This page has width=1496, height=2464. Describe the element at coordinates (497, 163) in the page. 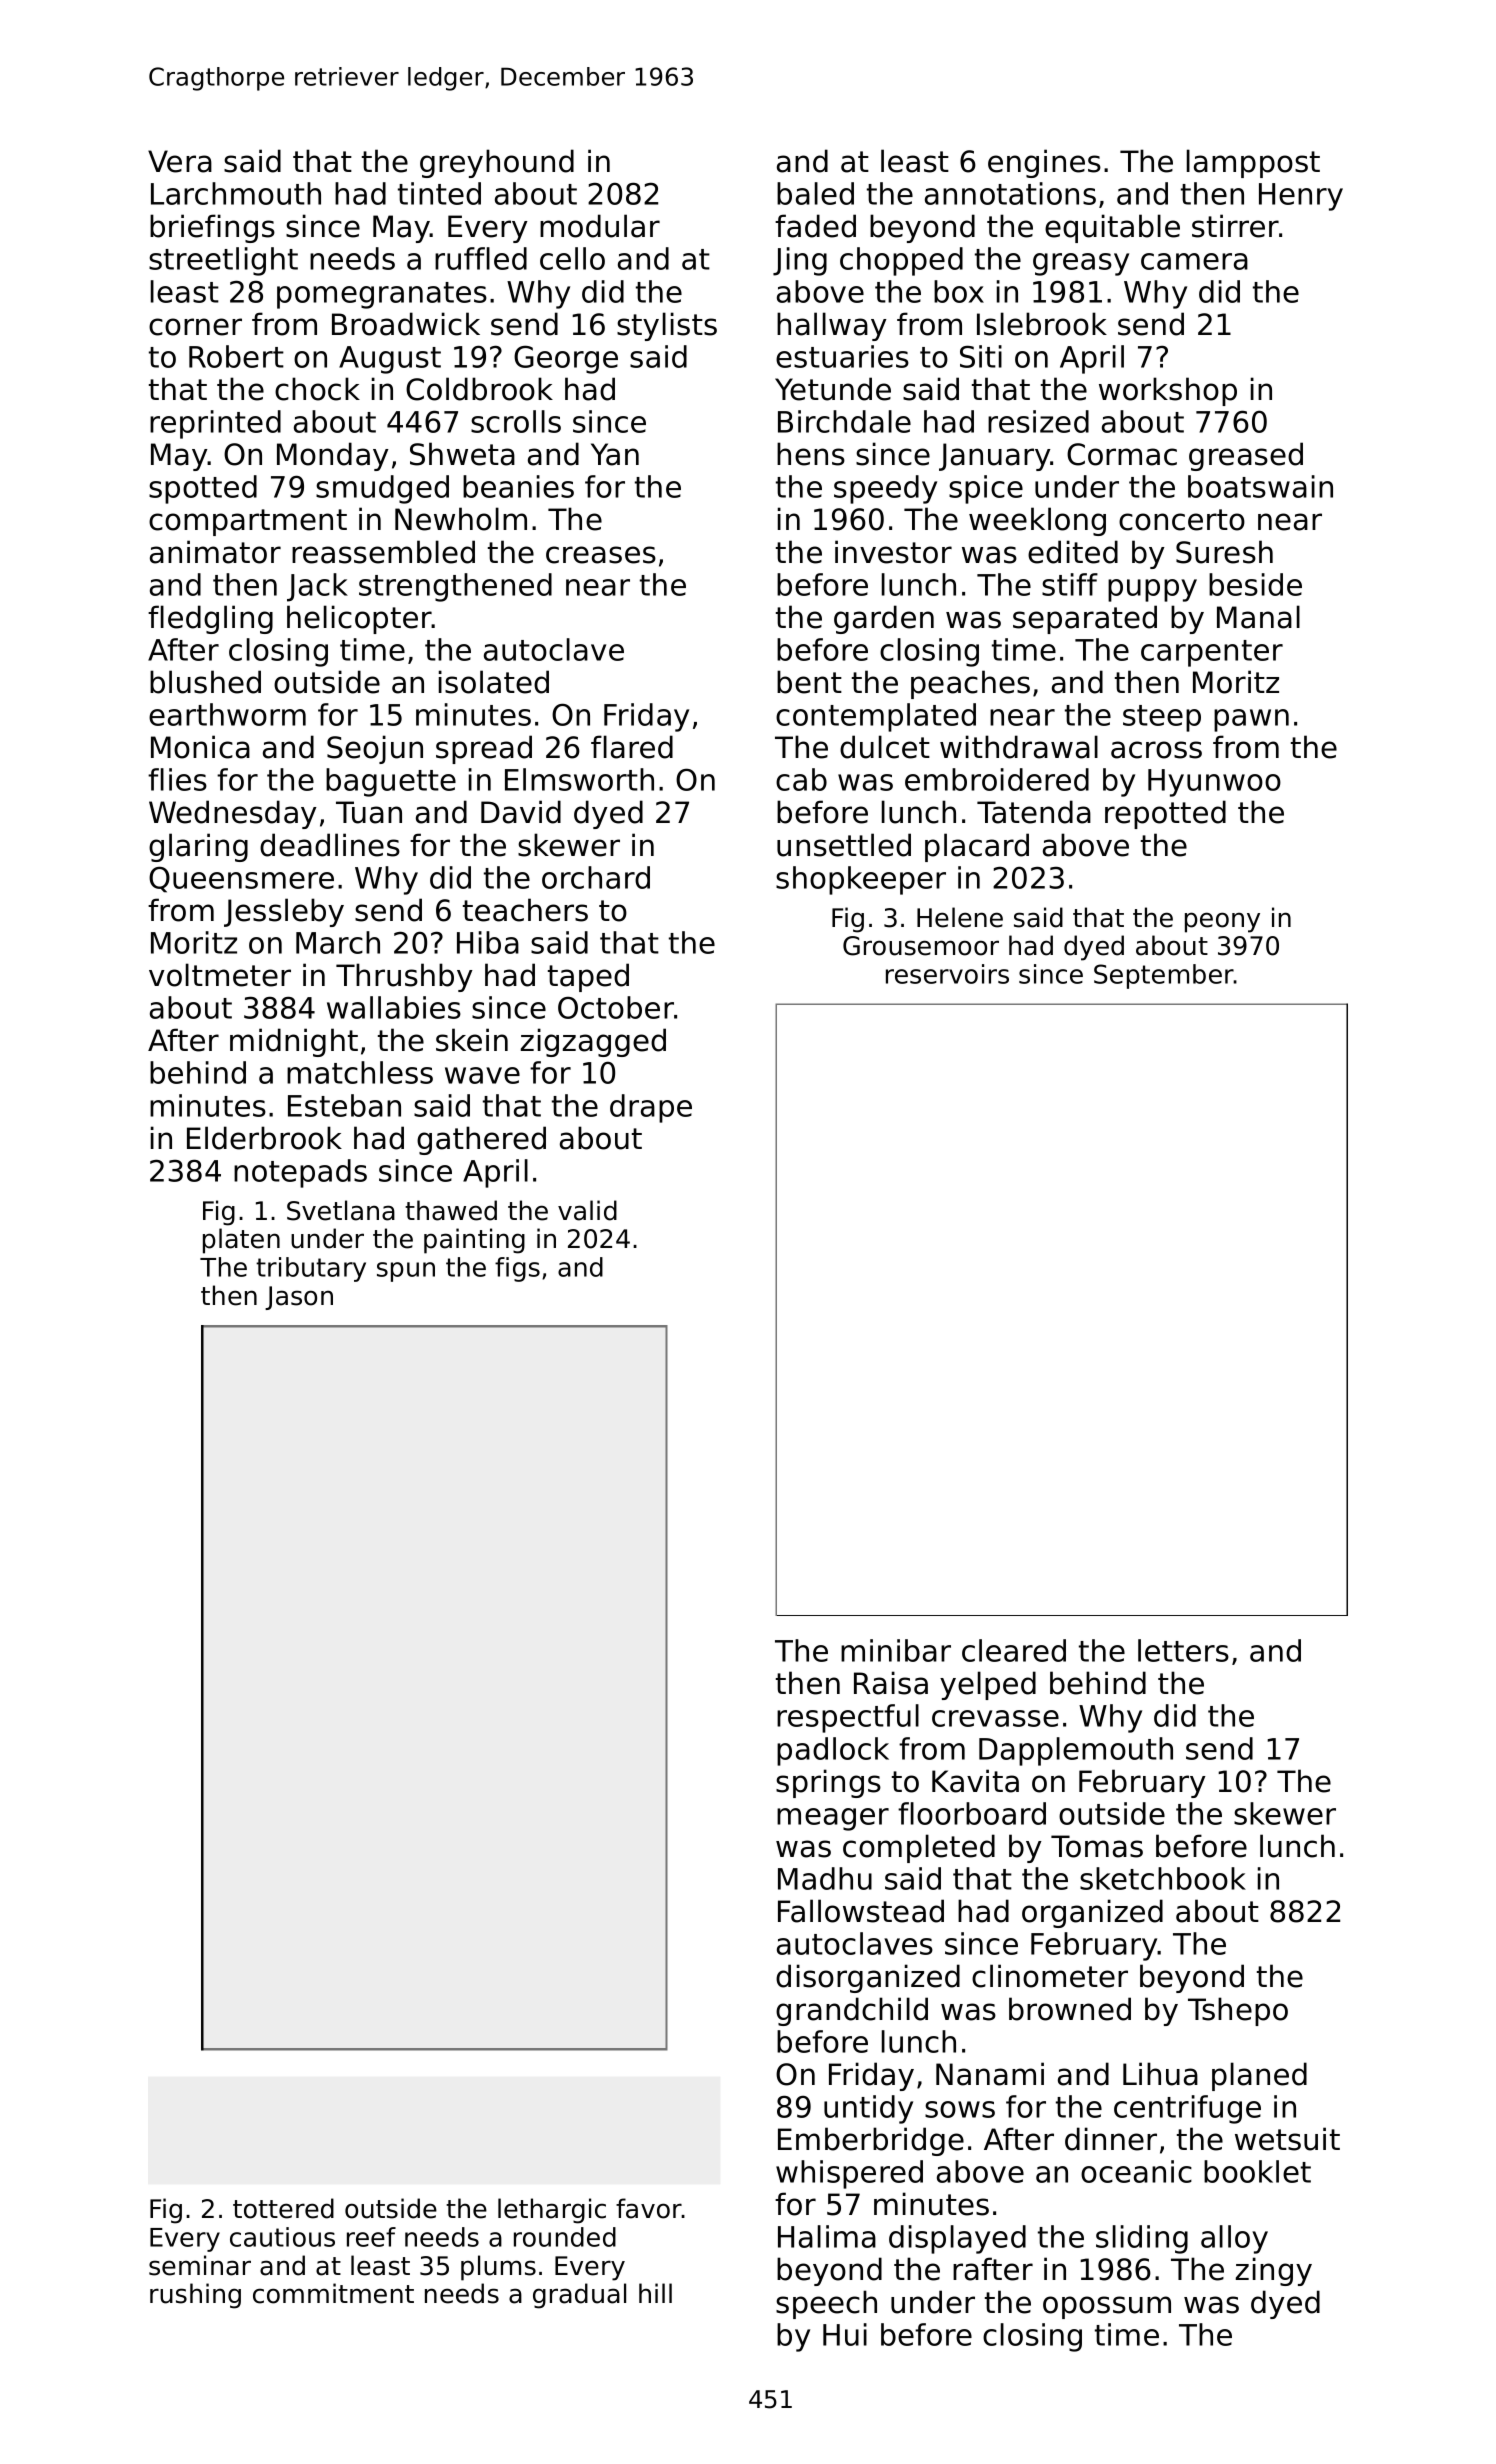

I see `greyhound` at that location.
